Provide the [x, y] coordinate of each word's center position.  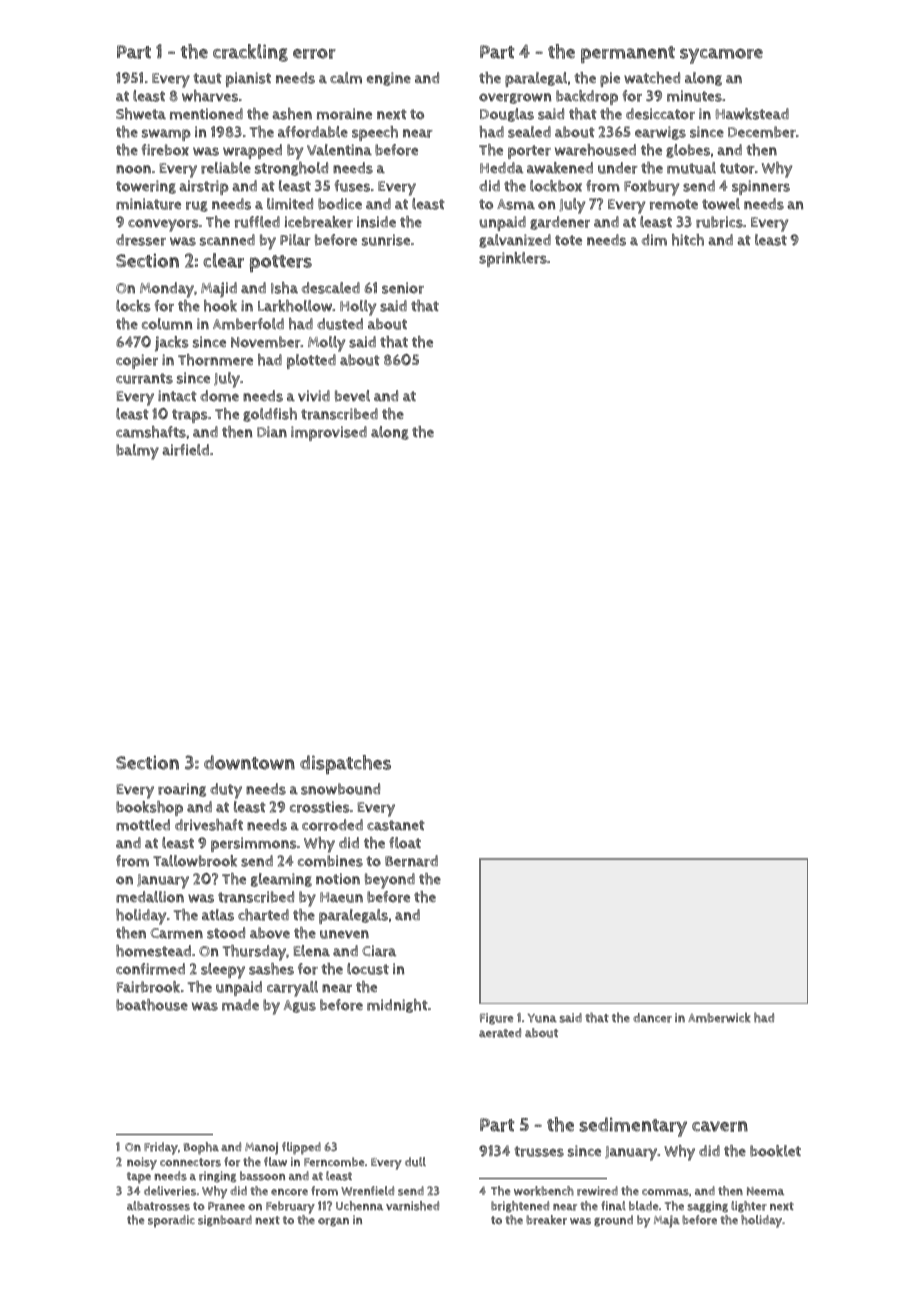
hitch [688, 240]
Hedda [501, 168]
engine [389, 79]
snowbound [340, 789]
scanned [227, 240]
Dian [272, 432]
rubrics [719, 222]
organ [333, 1222]
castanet [396, 825]
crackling [250, 53]
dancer [652, 1018]
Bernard [411, 861]
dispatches [345, 764]
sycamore [721, 56]
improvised [329, 433]
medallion [150, 897]
